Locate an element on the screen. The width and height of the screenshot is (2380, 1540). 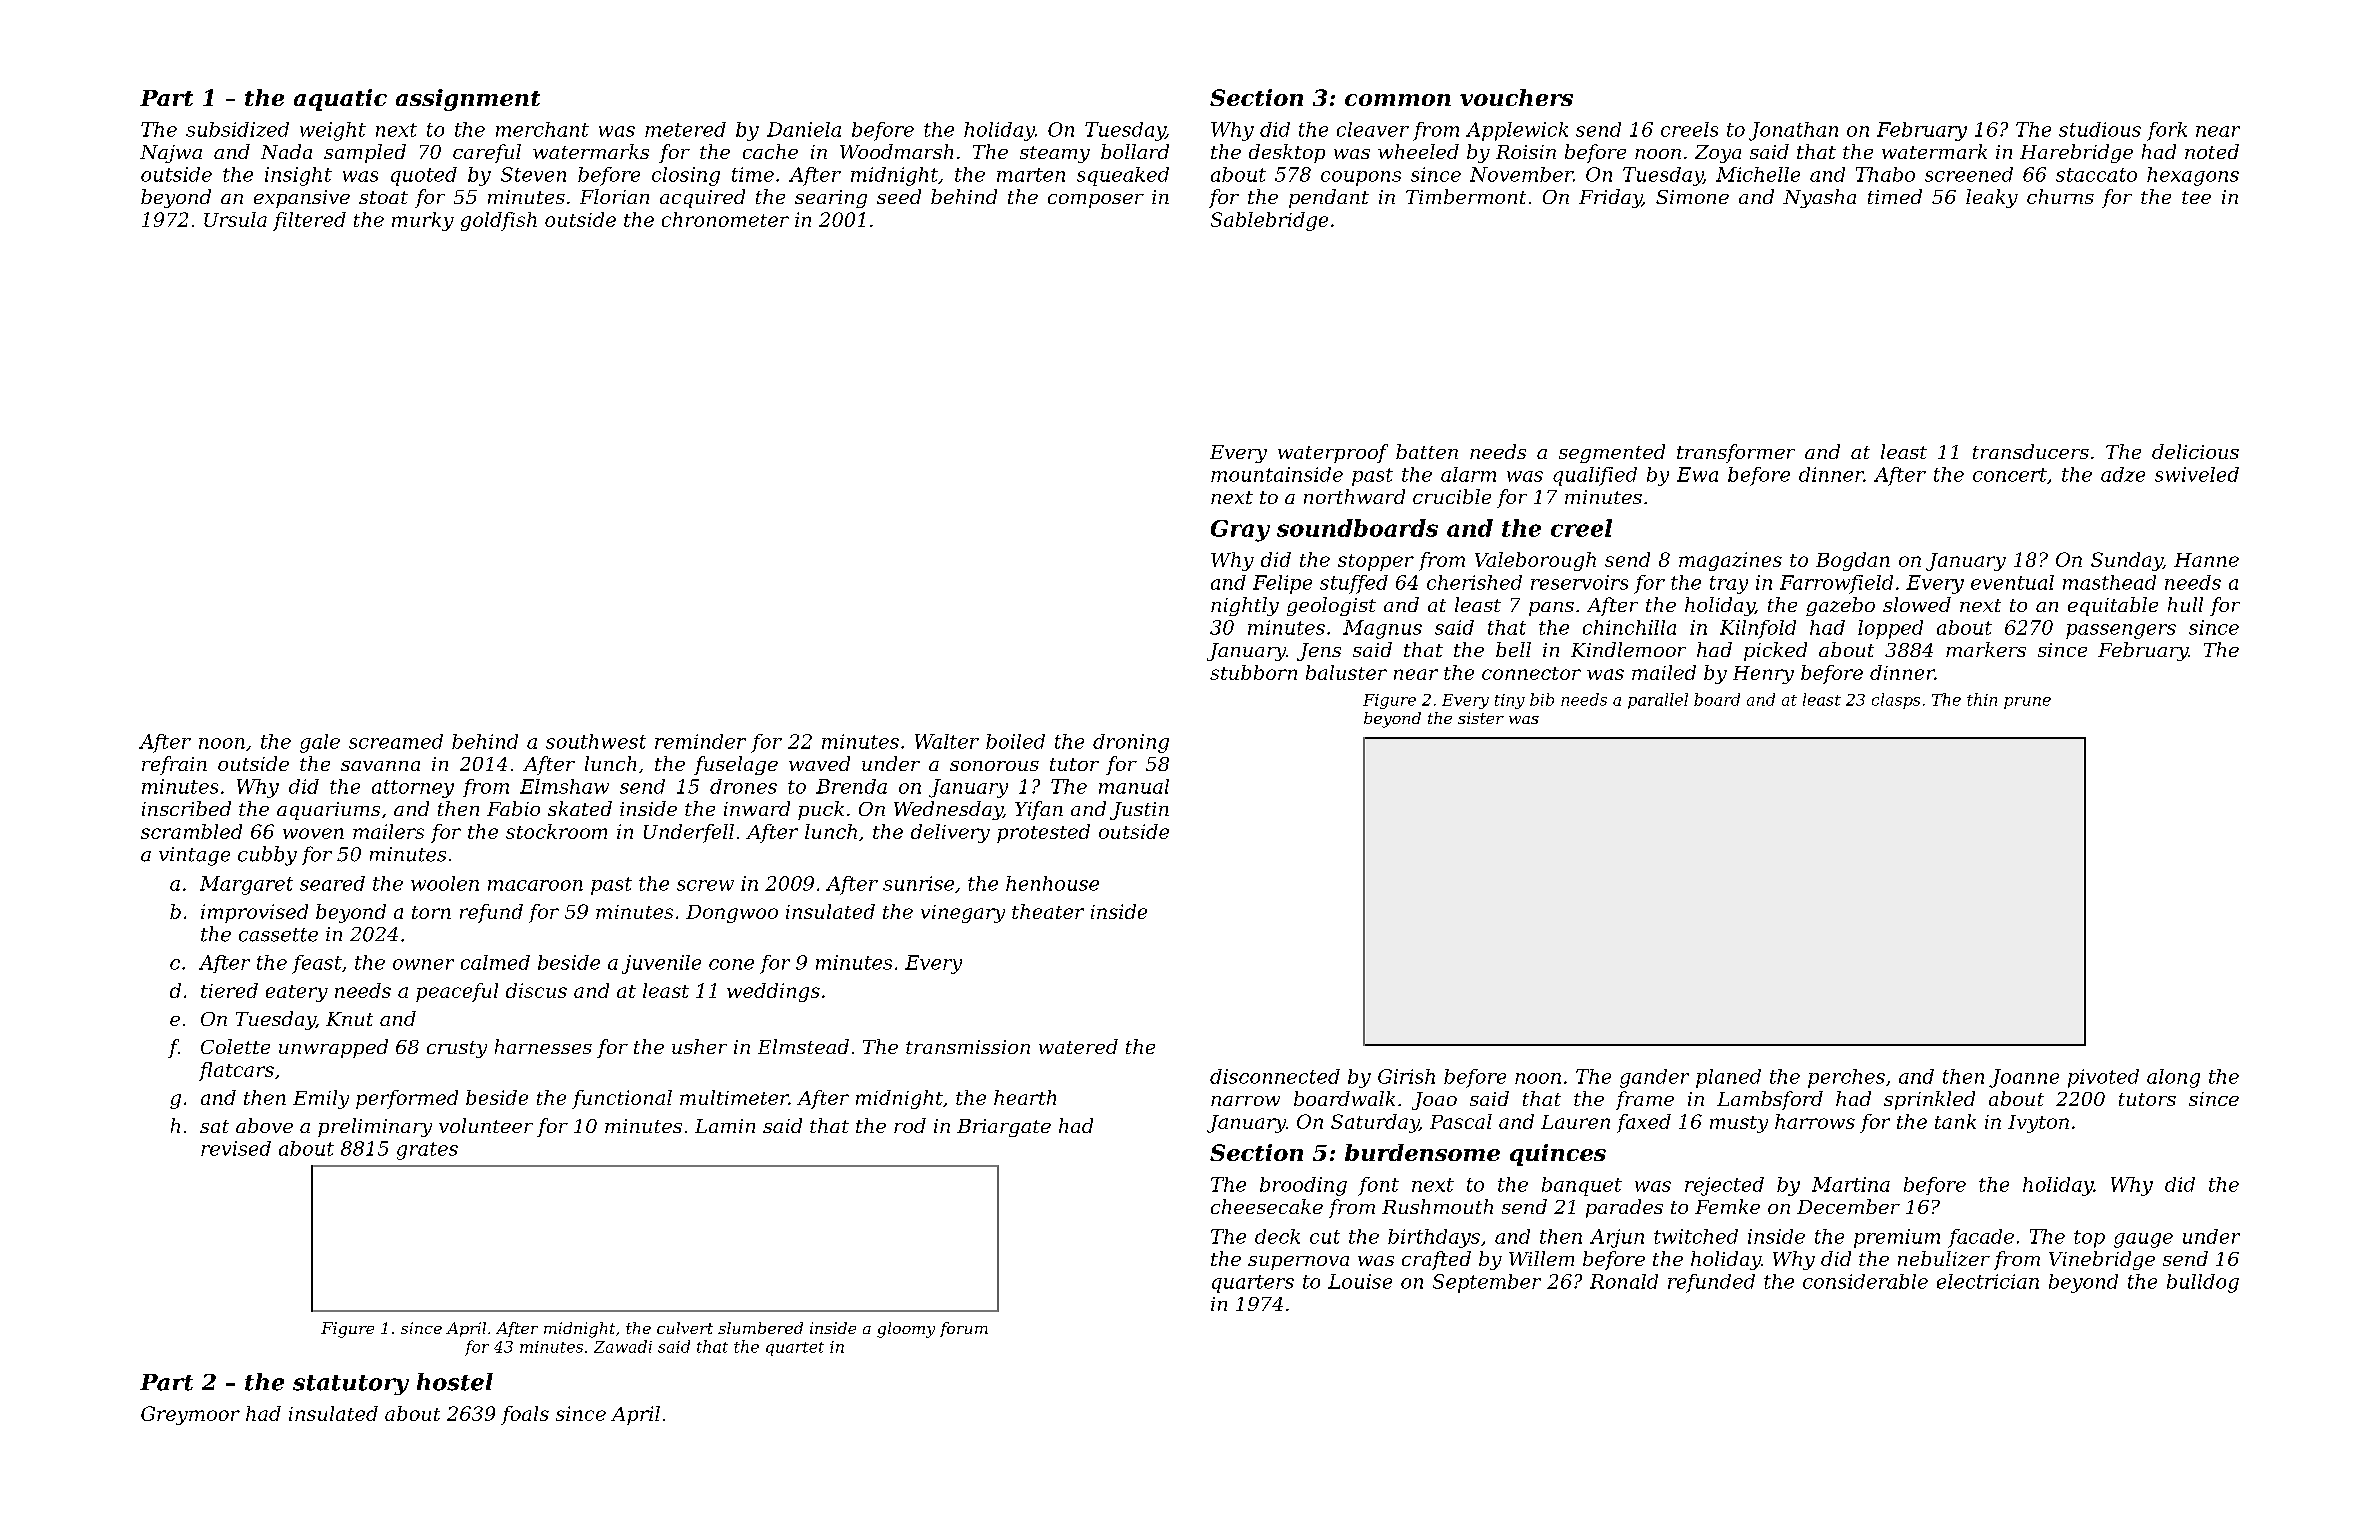
cleaver is located at coordinates (1373, 129).
